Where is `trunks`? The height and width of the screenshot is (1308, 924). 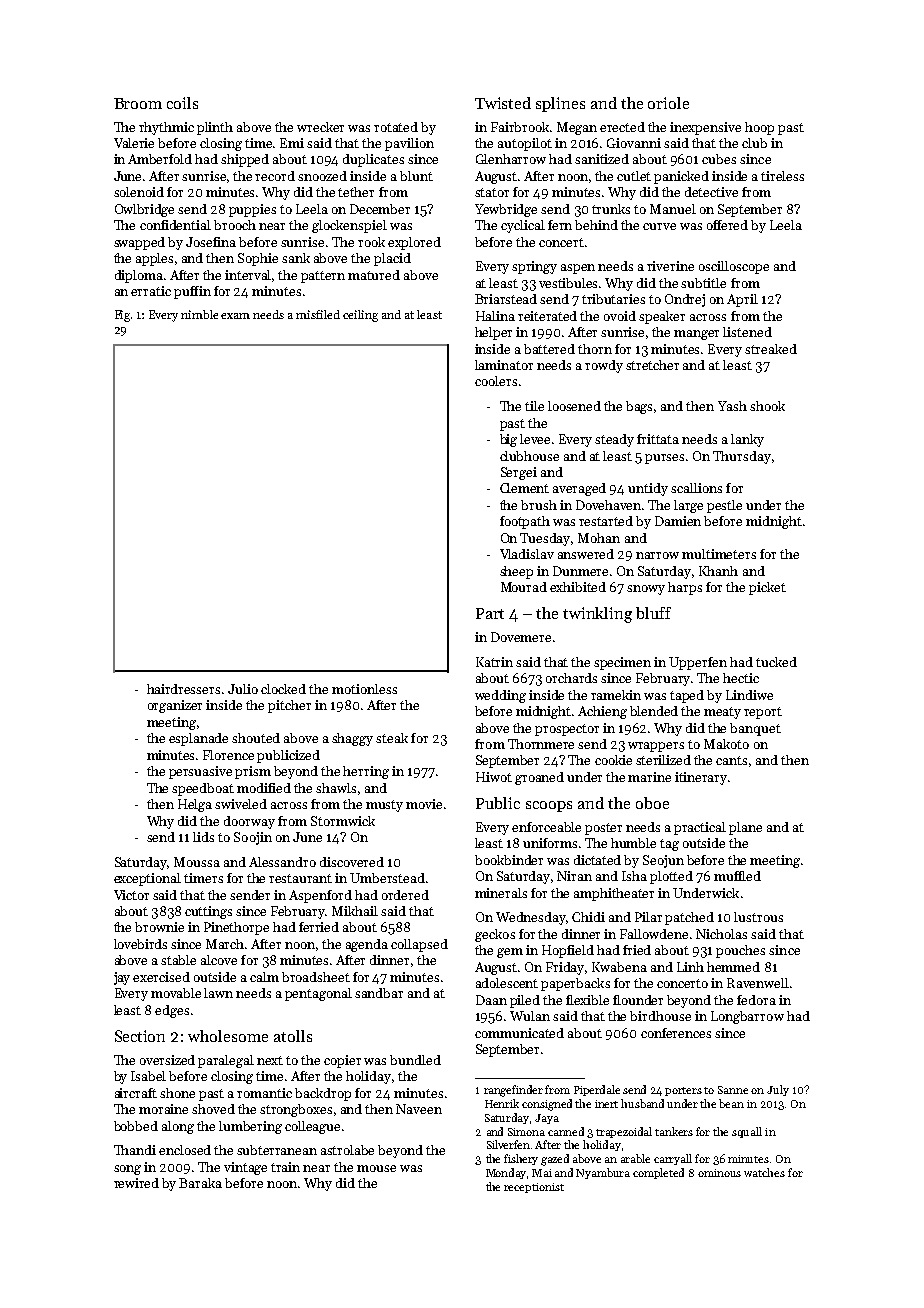
trunks is located at coordinates (611, 209).
